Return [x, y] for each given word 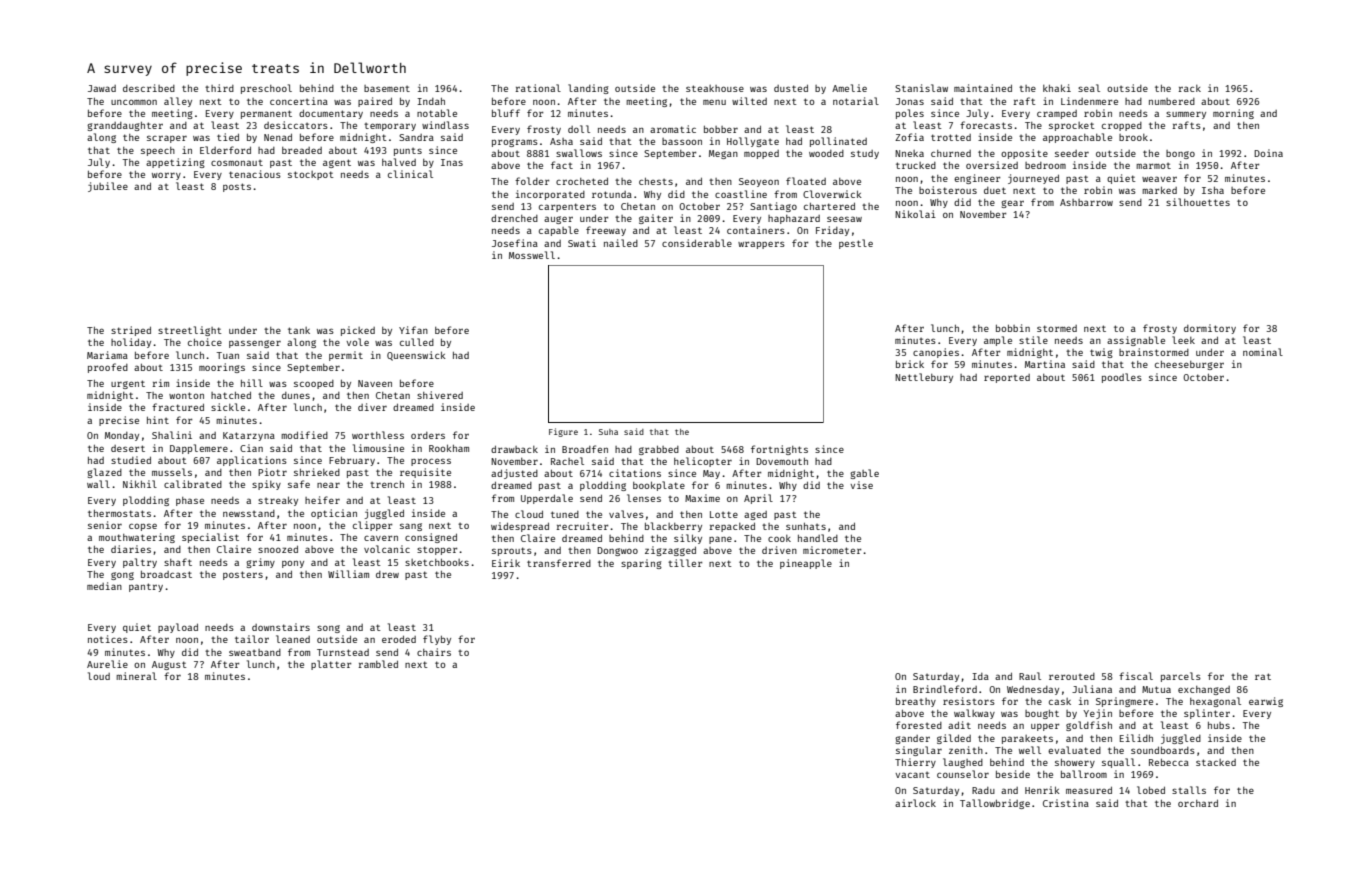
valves [626, 514]
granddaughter [125, 126]
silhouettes [1198, 202]
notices [108, 639]
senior [105, 525]
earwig [1266, 702]
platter [331, 665]
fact [562, 165]
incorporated [550, 195]
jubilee [108, 187]
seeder [1072, 153]
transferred [559, 563]
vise [861, 485]
